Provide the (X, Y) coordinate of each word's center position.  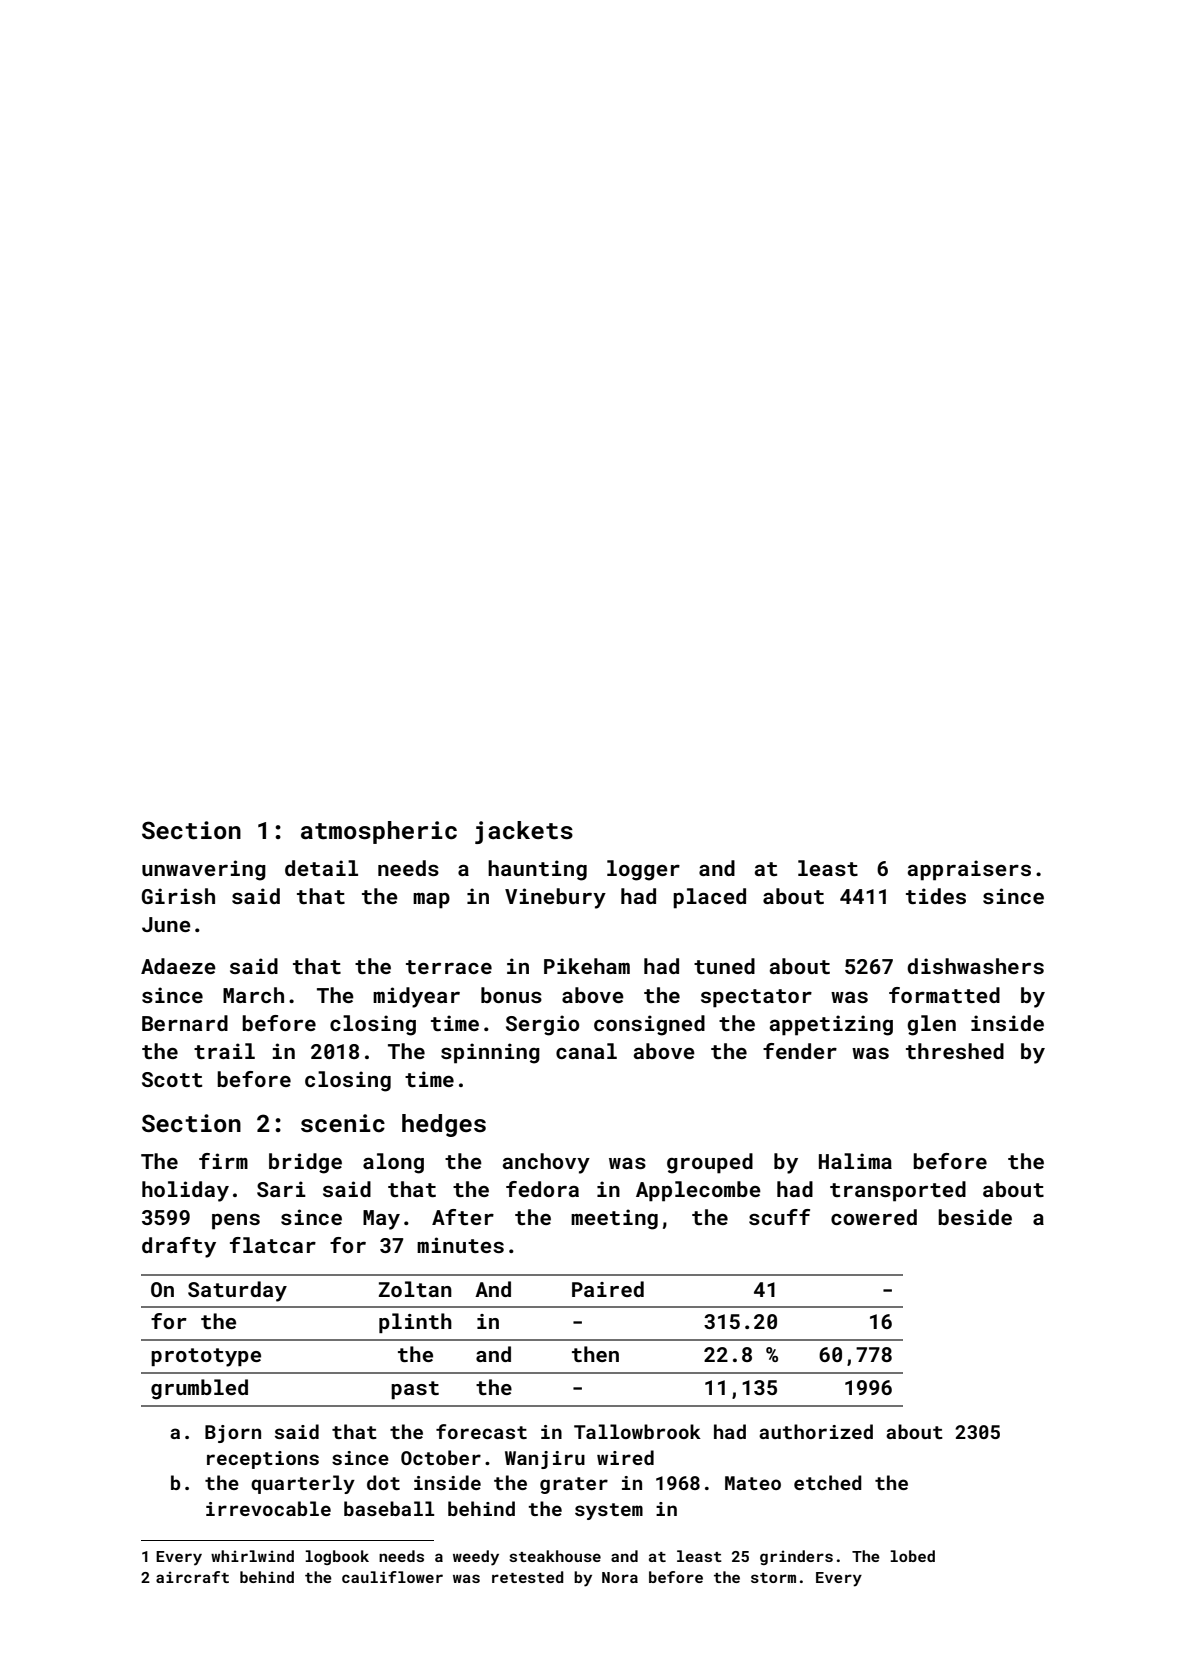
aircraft (192, 1577)
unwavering (204, 870)
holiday (185, 1191)
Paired (608, 1289)
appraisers (969, 870)
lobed (912, 1556)
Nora (620, 1577)
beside (975, 1217)
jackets (524, 832)
